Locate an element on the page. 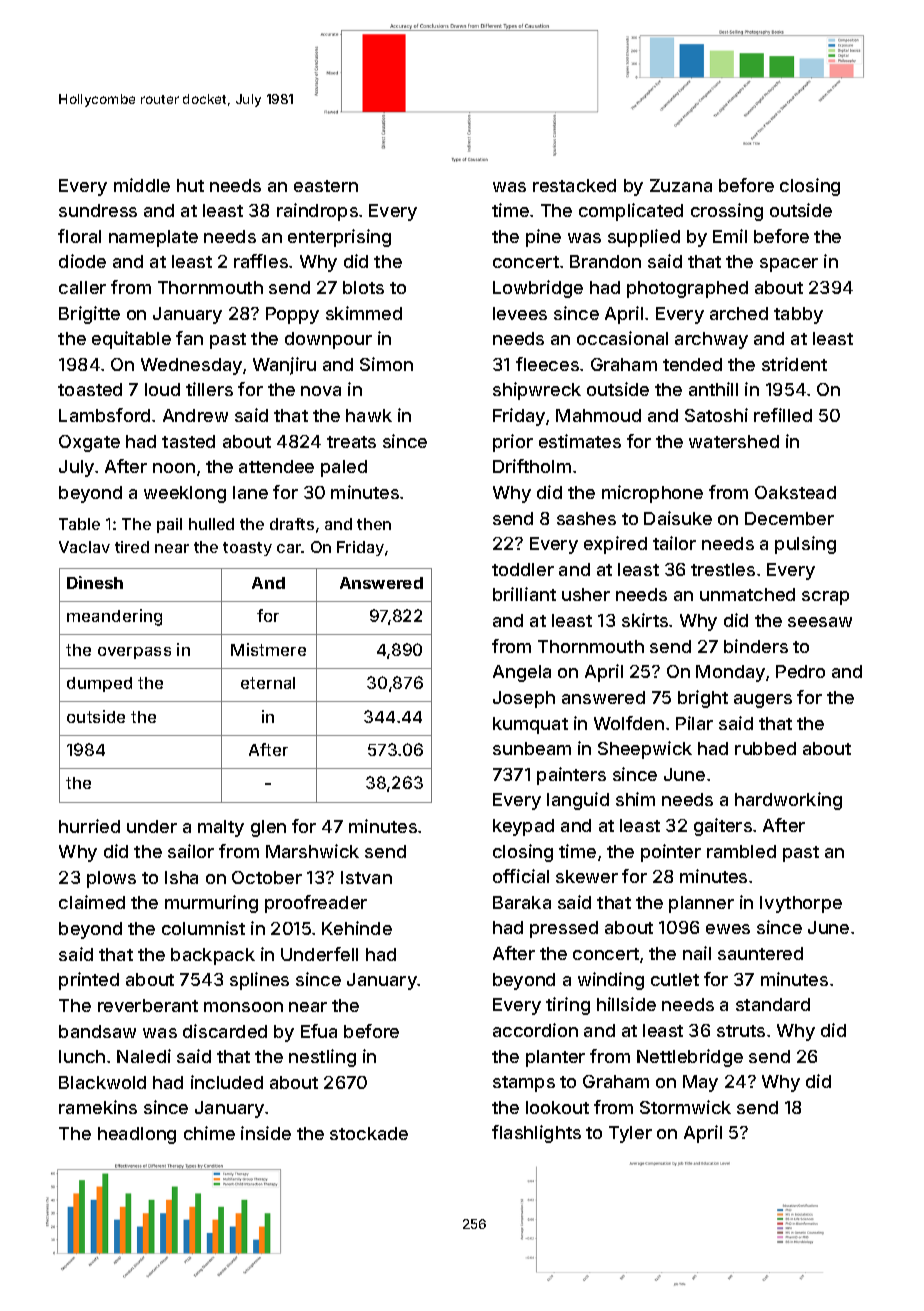 The image size is (924, 1311). nameplate is located at coordinates (153, 238).
